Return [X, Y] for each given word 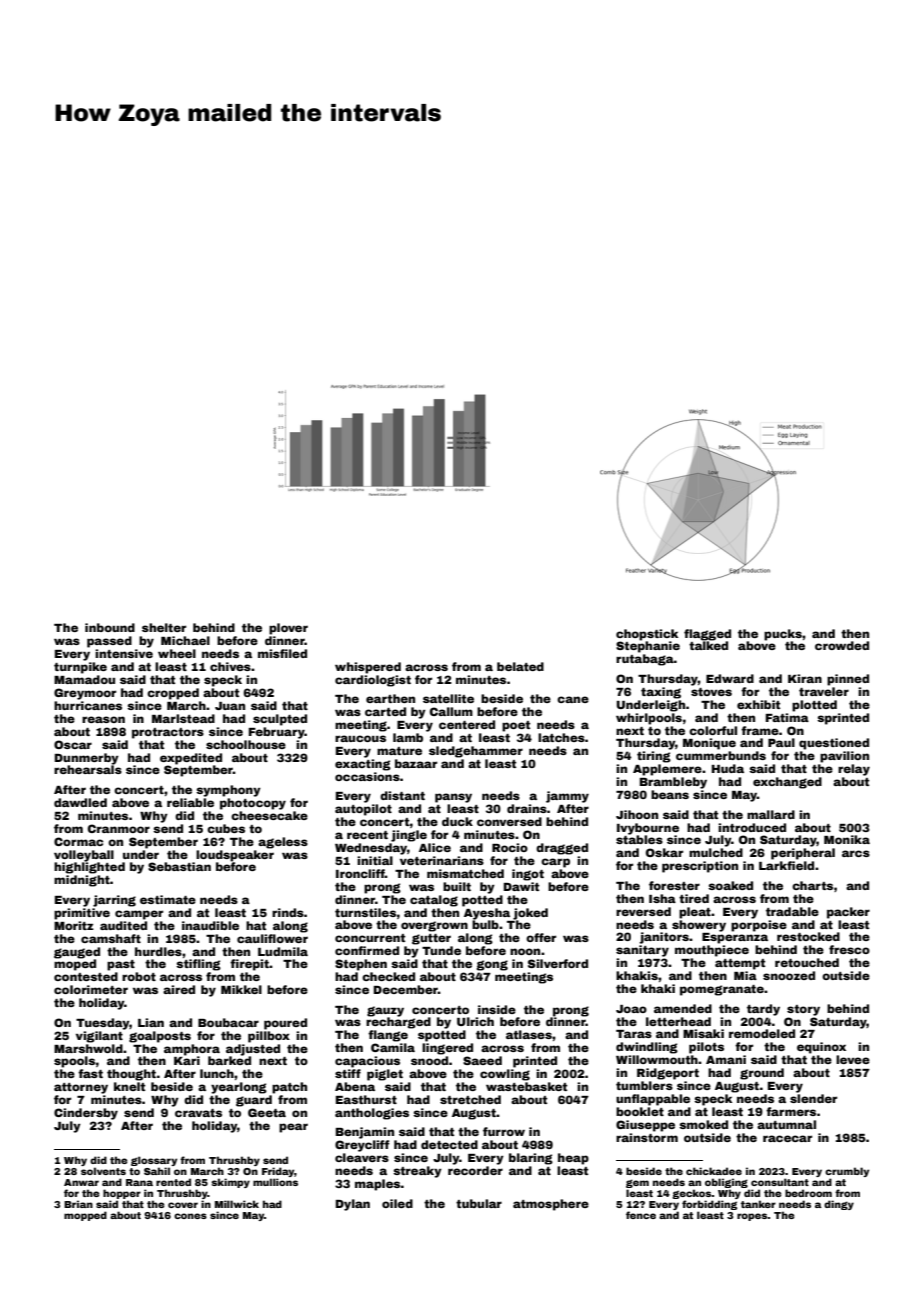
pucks [783, 635]
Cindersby [86, 1114]
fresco [849, 949]
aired [179, 989]
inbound [110, 627]
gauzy [385, 1011]
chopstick [647, 635]
